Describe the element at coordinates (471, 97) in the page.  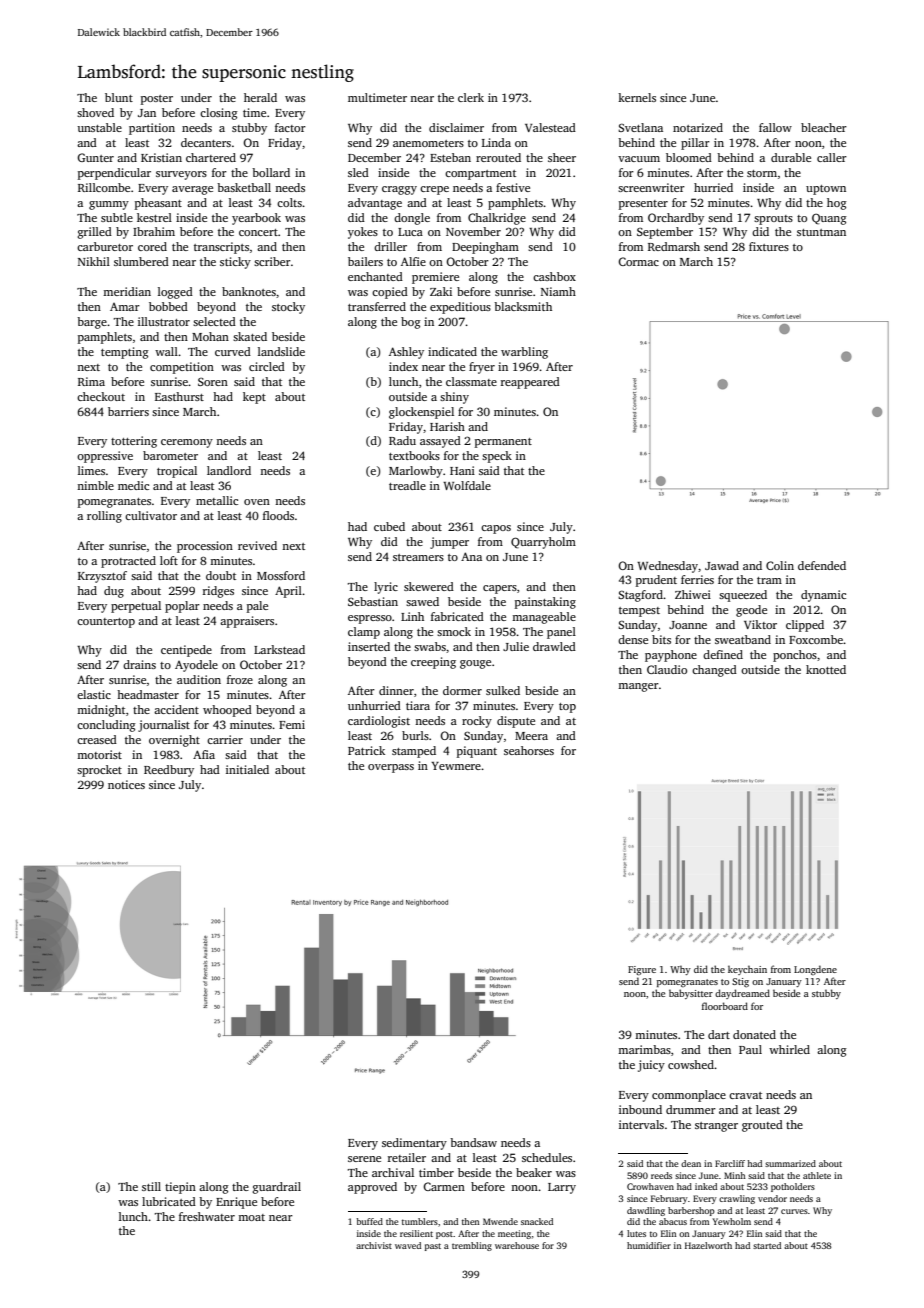
I see `clerk` at that location.
